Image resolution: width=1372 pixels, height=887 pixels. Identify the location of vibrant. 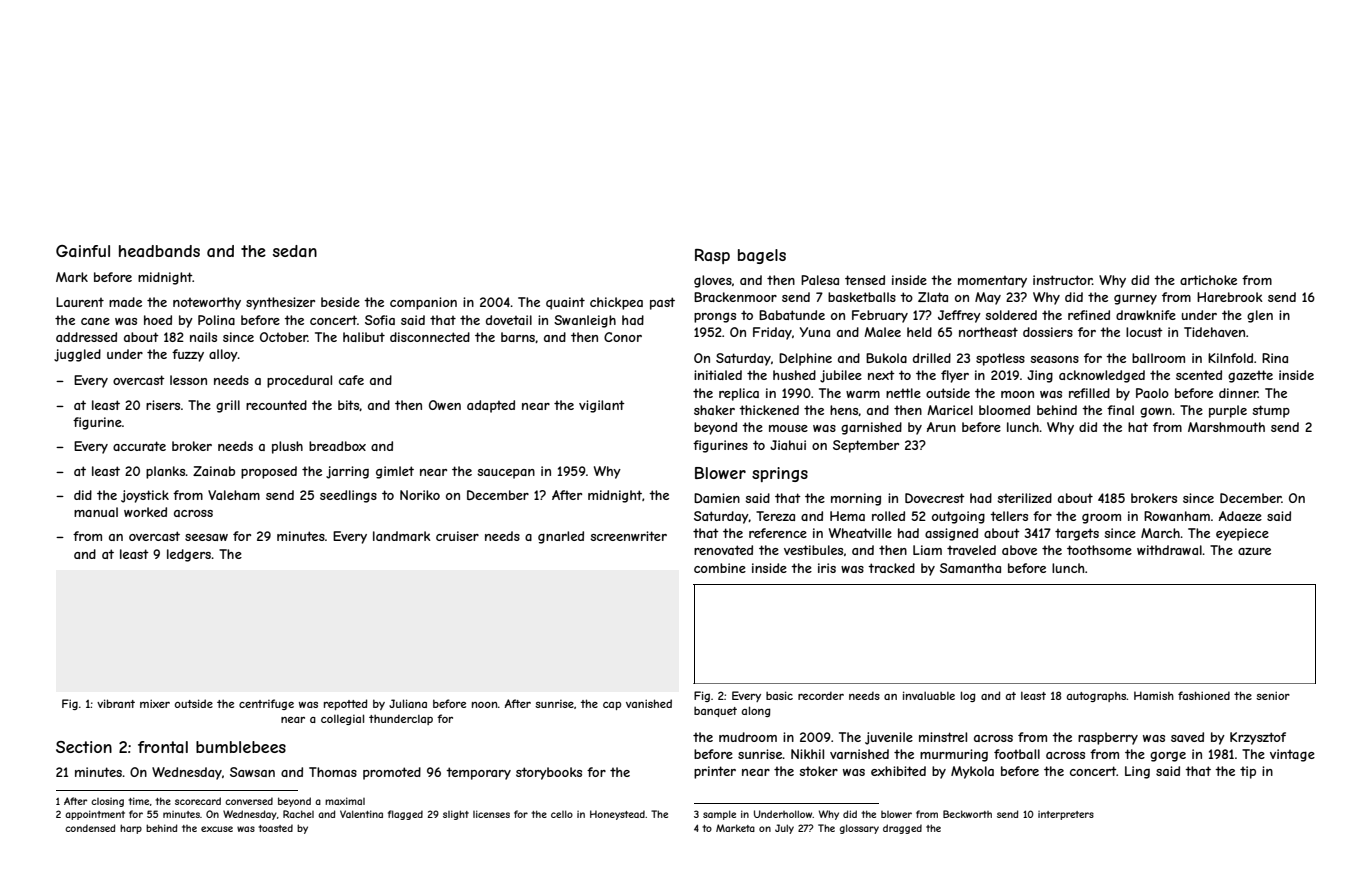
(116, 703).
